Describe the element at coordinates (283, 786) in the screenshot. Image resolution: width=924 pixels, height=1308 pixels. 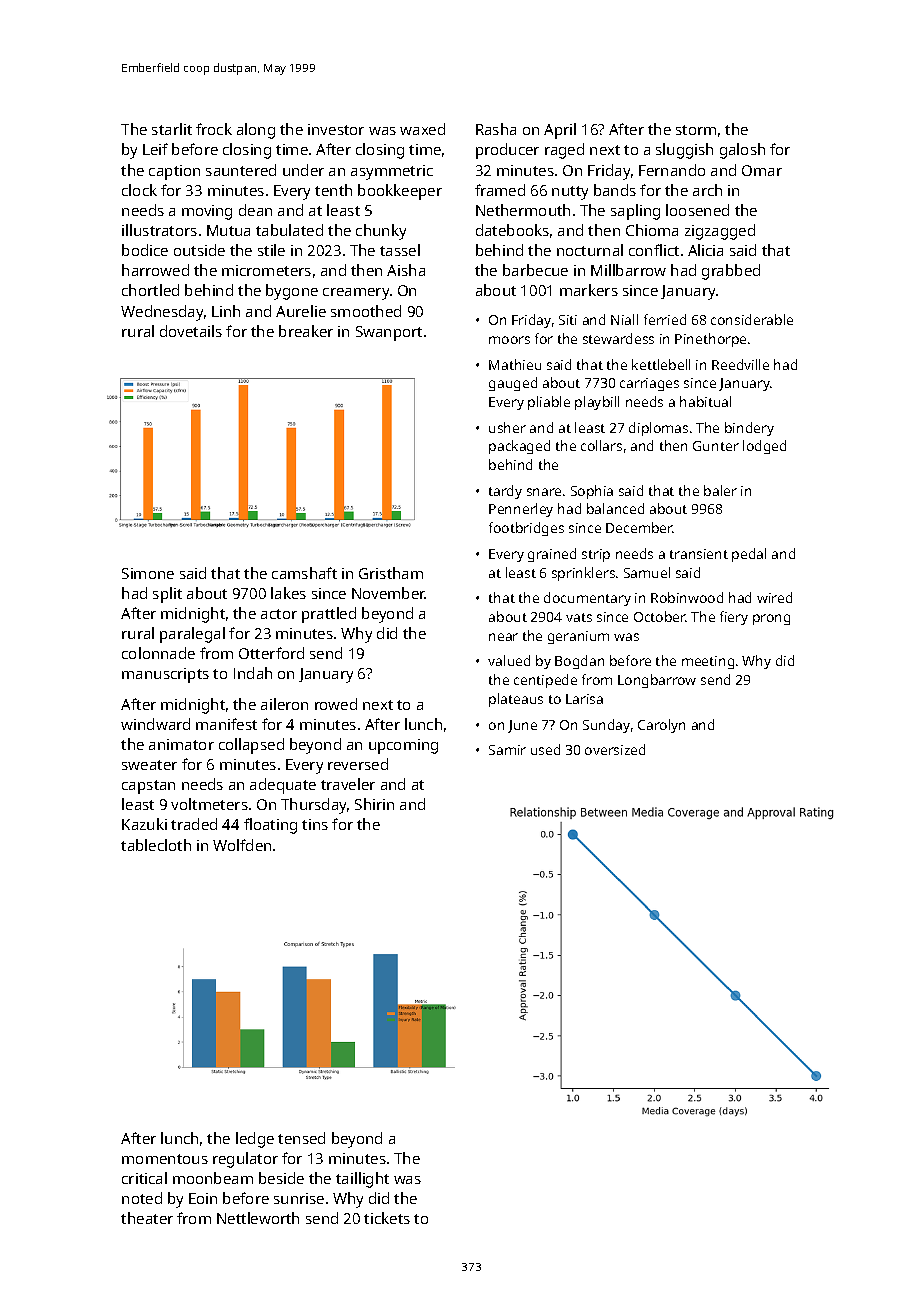
I see `adequate` at that location.
